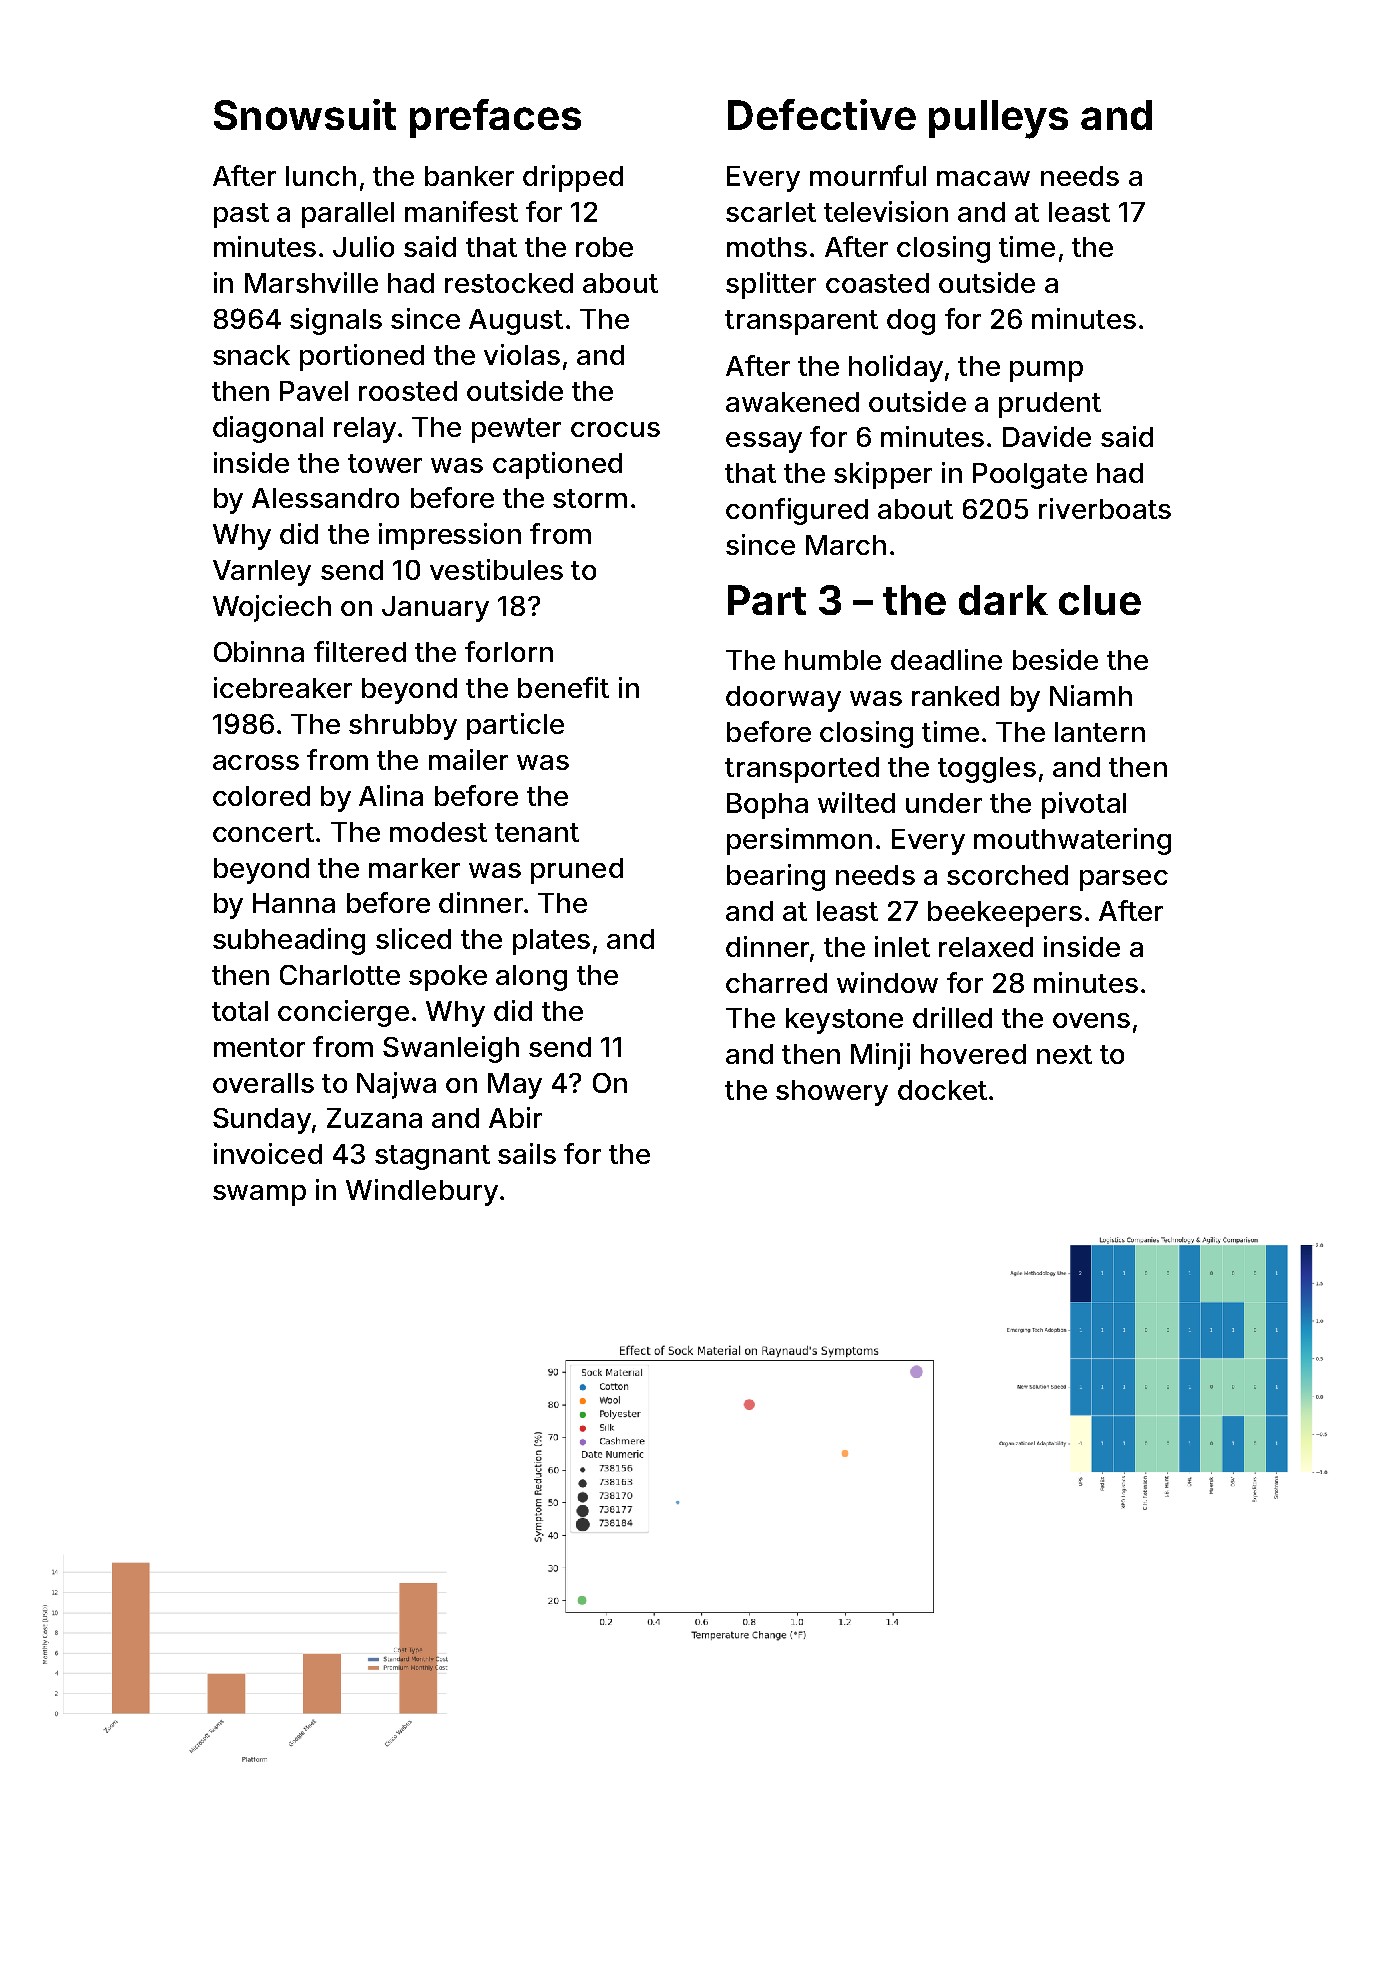 The height and width of the page is (1969, 1386). Describe the element at coordinates (451, 1049) in the page. I see `Swanleigh` at that location.
